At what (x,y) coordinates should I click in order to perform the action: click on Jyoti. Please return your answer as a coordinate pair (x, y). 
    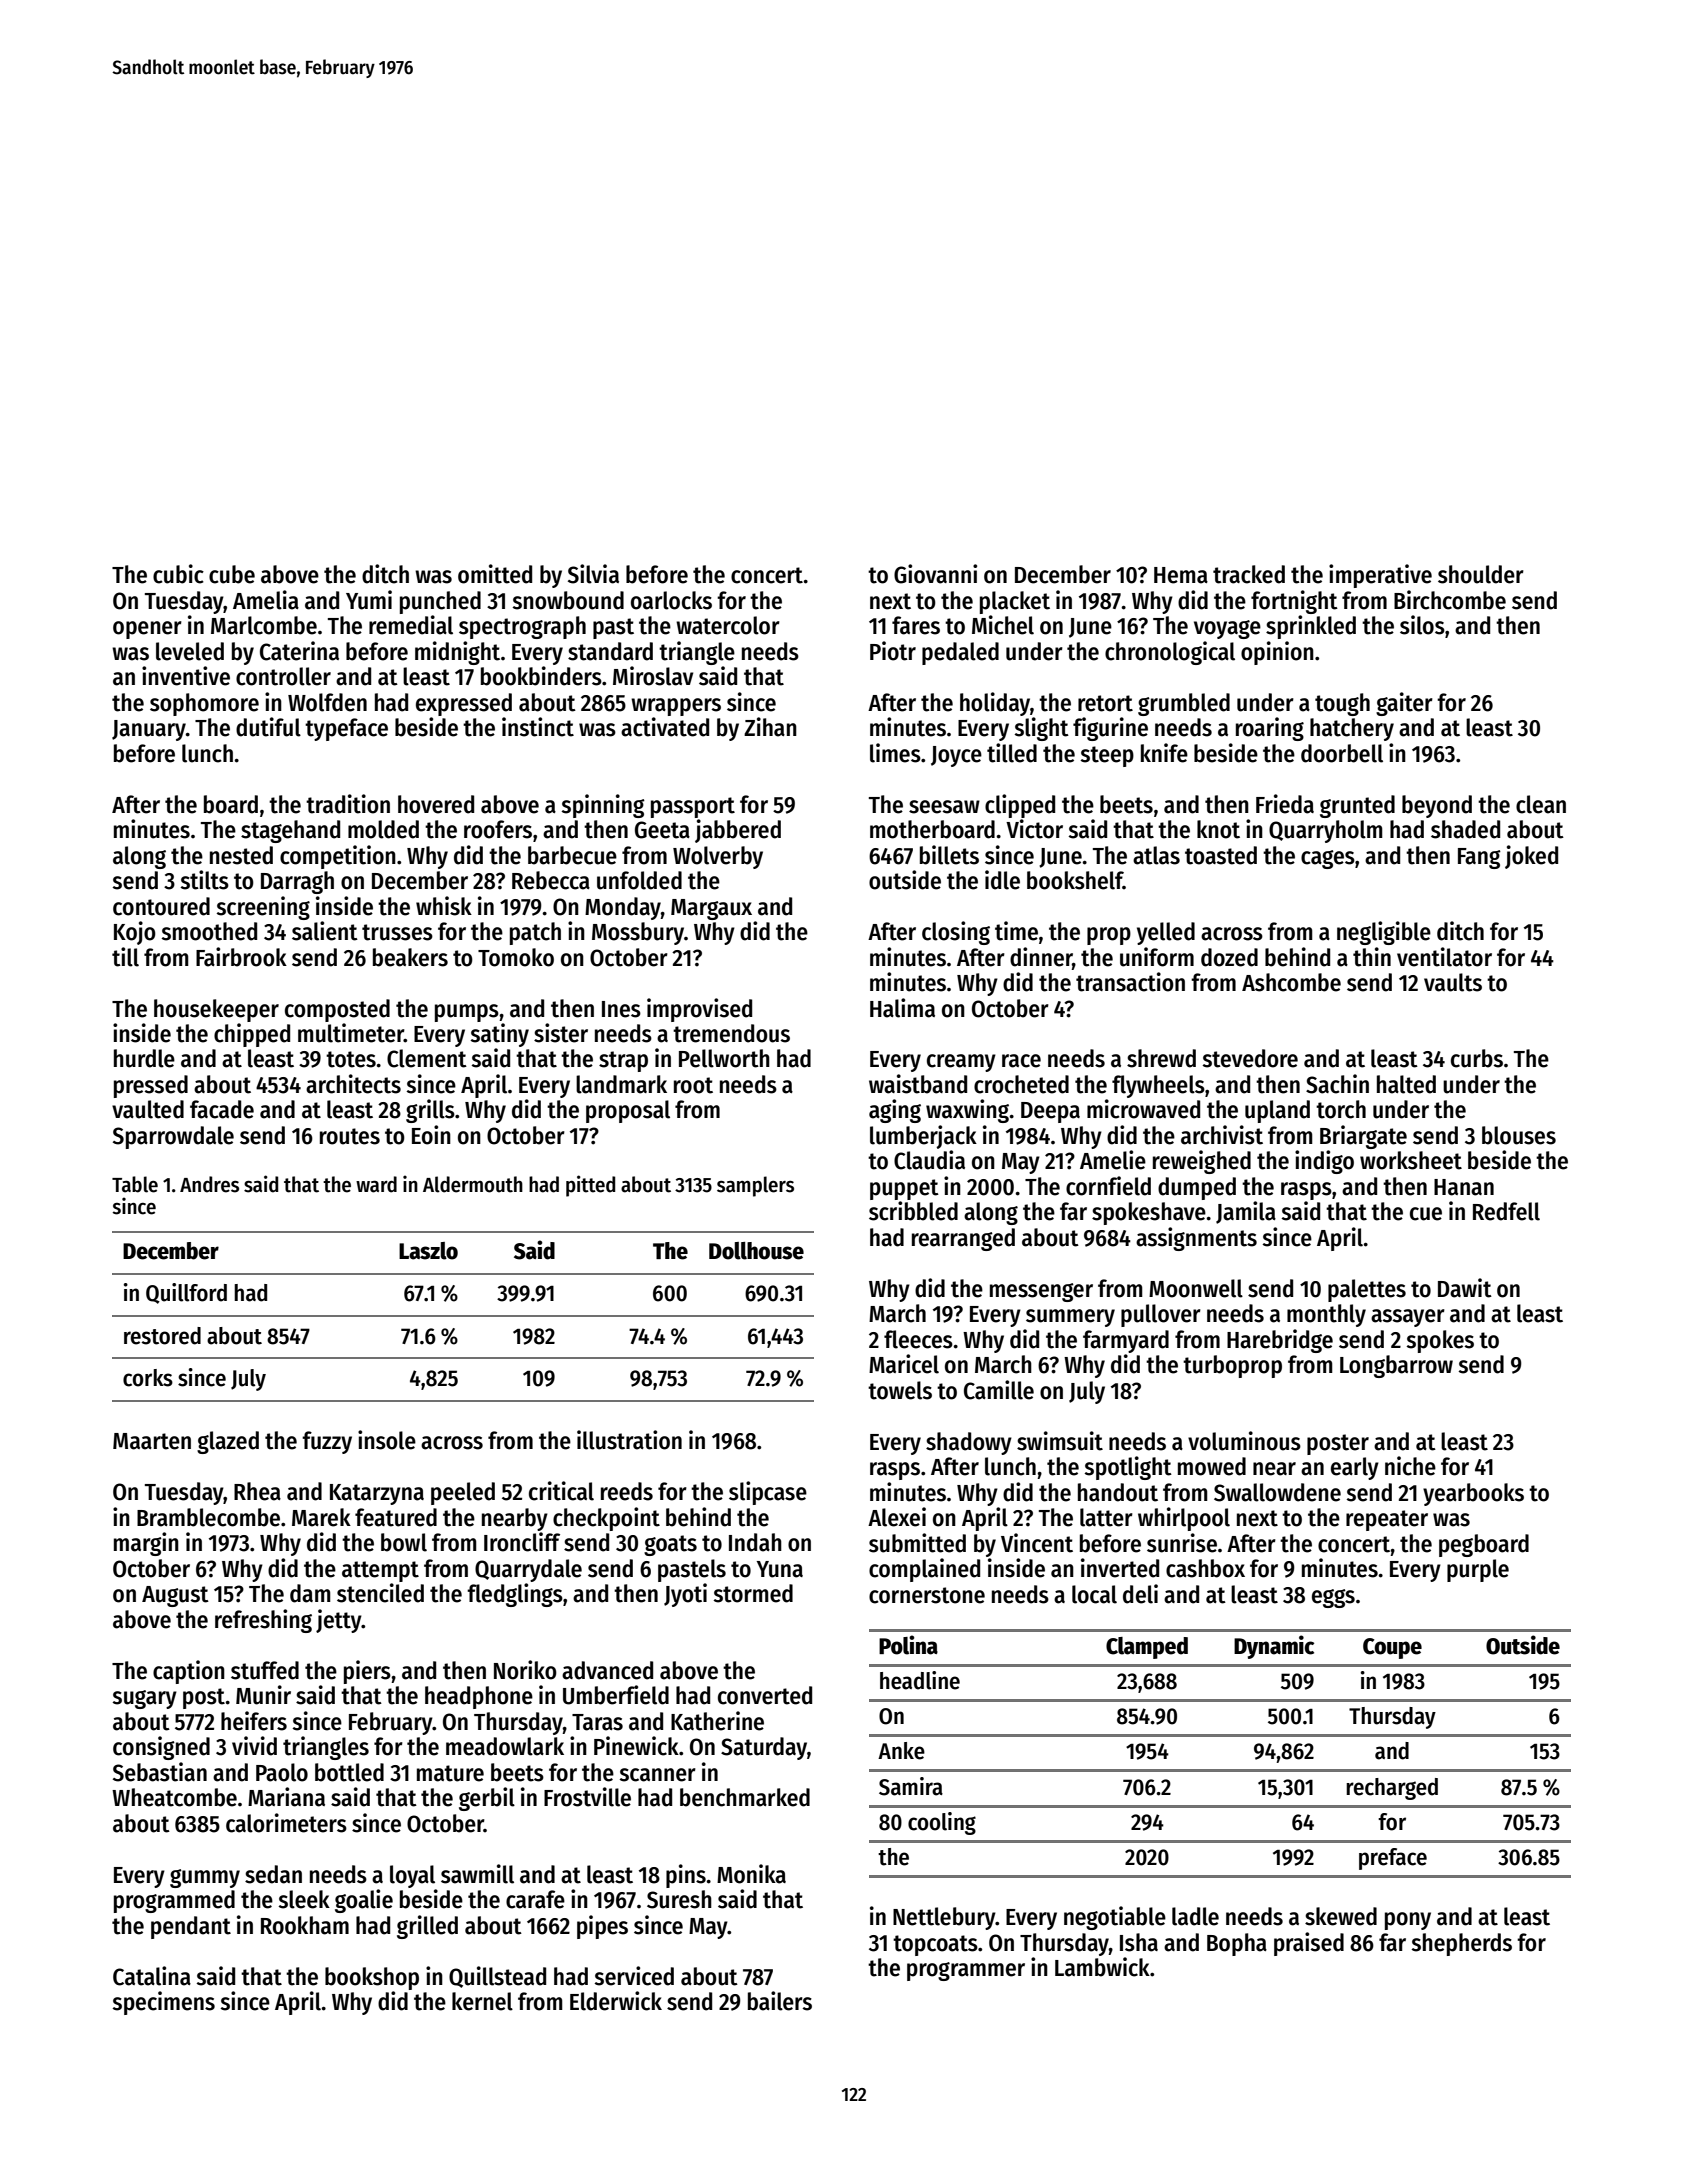
    Looking at the image, I should click on (685, 1595).
